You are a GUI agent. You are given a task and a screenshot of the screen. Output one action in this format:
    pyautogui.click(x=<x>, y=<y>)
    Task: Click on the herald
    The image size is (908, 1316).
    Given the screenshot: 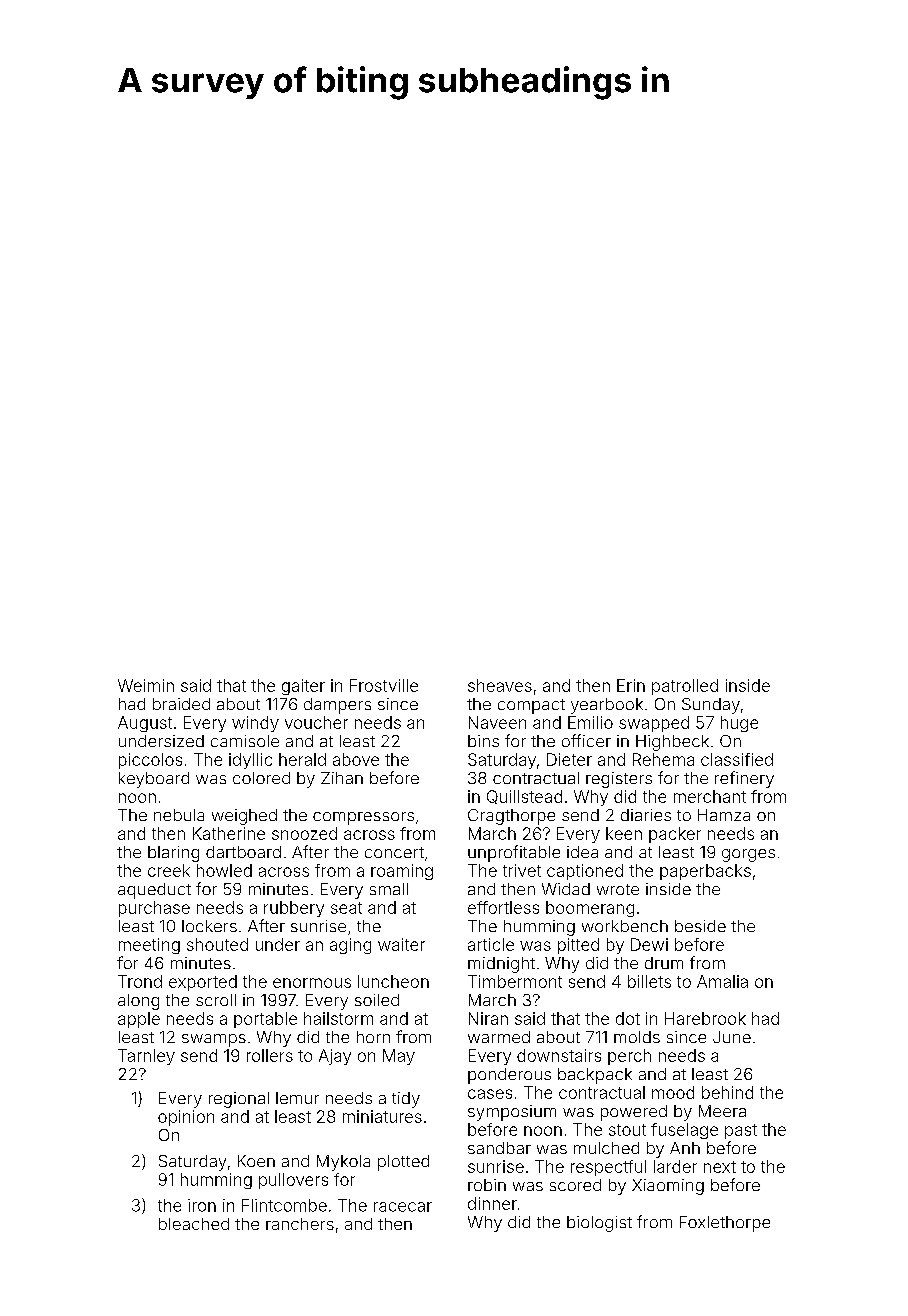 What is the action you would take?
    pyautogui.click(x=302, y=759)
